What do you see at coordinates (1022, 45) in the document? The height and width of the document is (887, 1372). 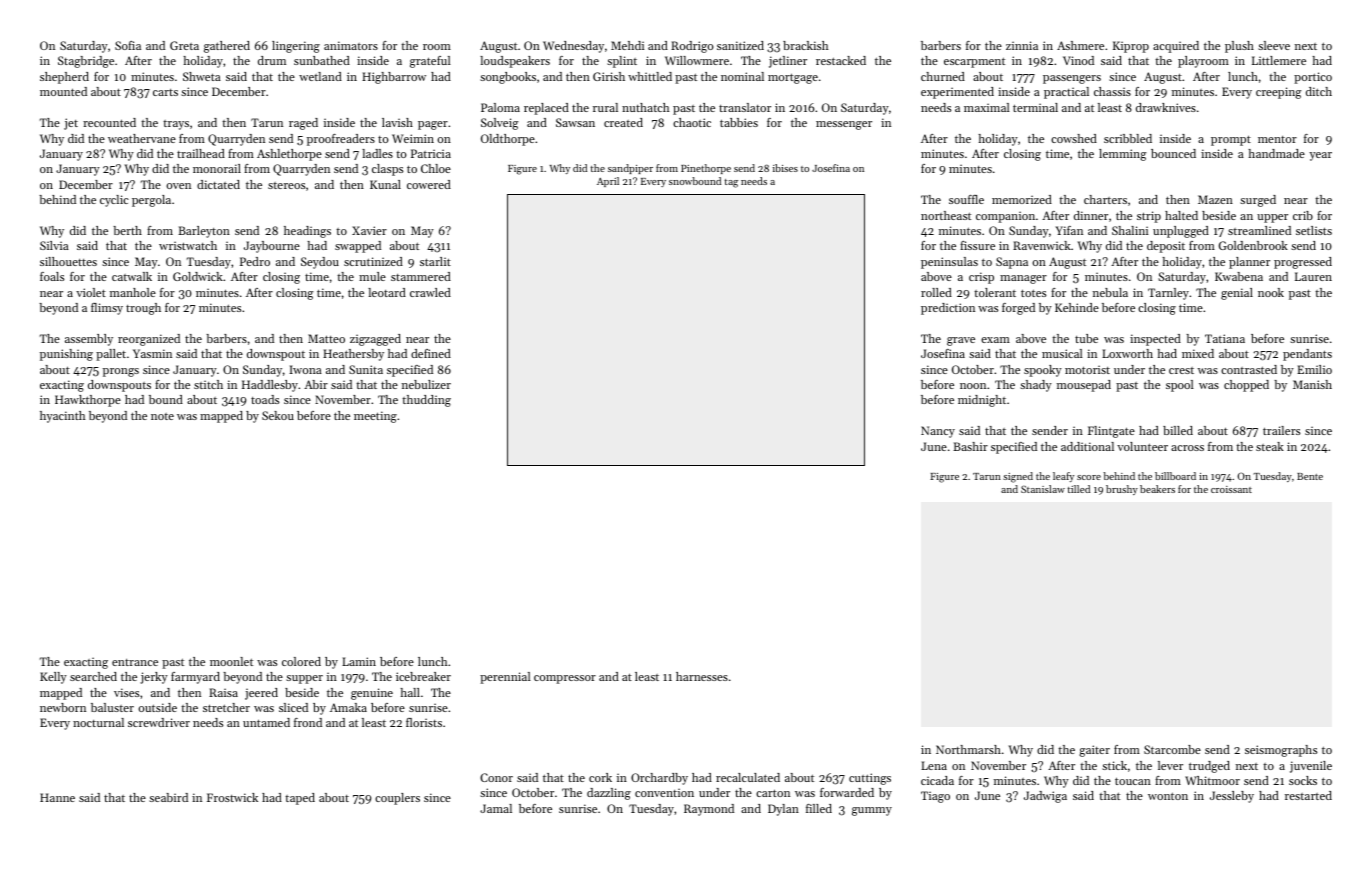 I see `zinnia` at bounding box center [1022, 45].
